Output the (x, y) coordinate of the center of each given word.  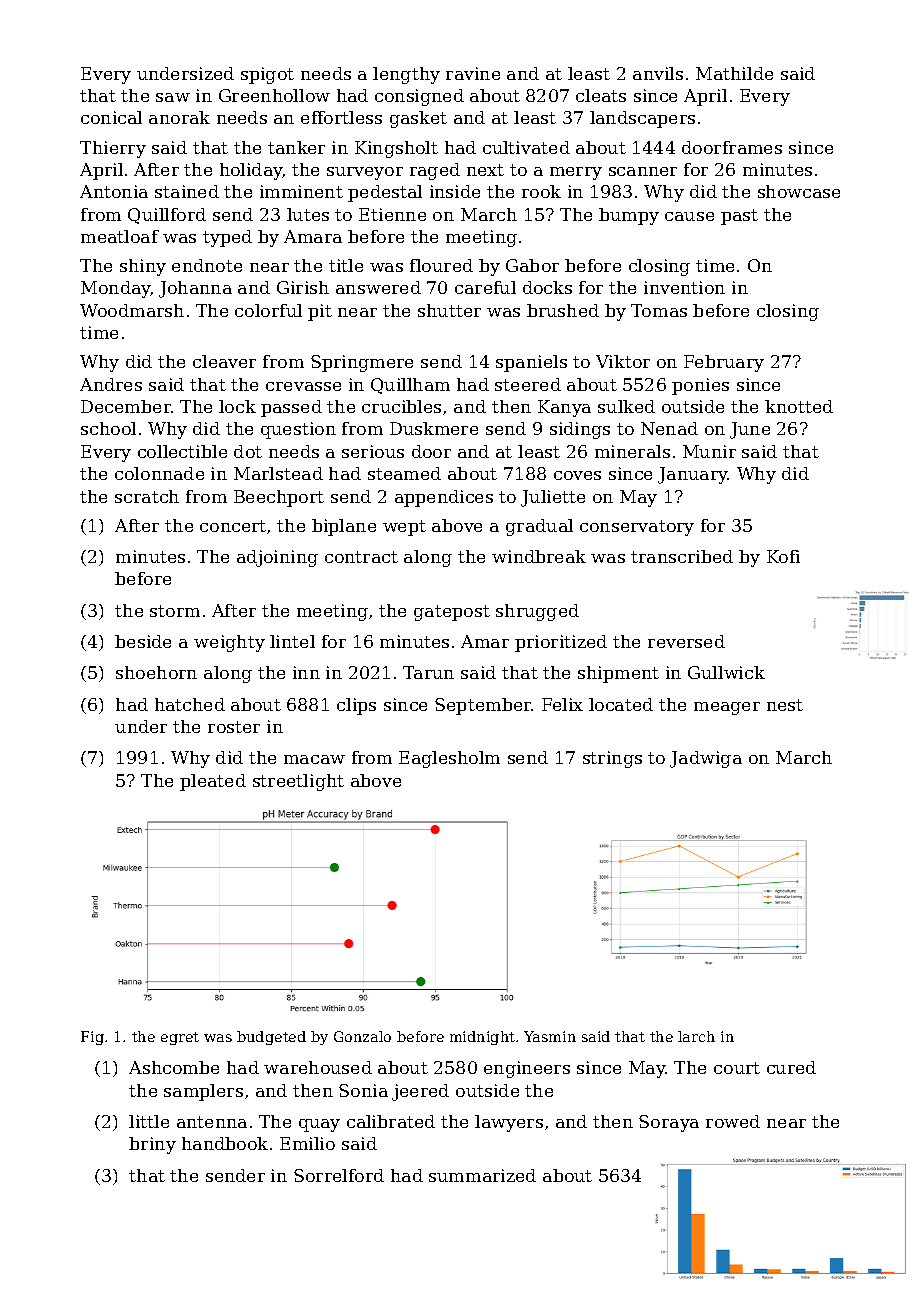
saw (173, 97)
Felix (562, 704)
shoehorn (156, 672)
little (149, 1121)
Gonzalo (362, 1036)
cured (791, 1067)
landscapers (642, 119)
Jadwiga (706, 759)
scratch (147, 496)
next (485, 170)
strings (612, 759)
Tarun (428, 672)
